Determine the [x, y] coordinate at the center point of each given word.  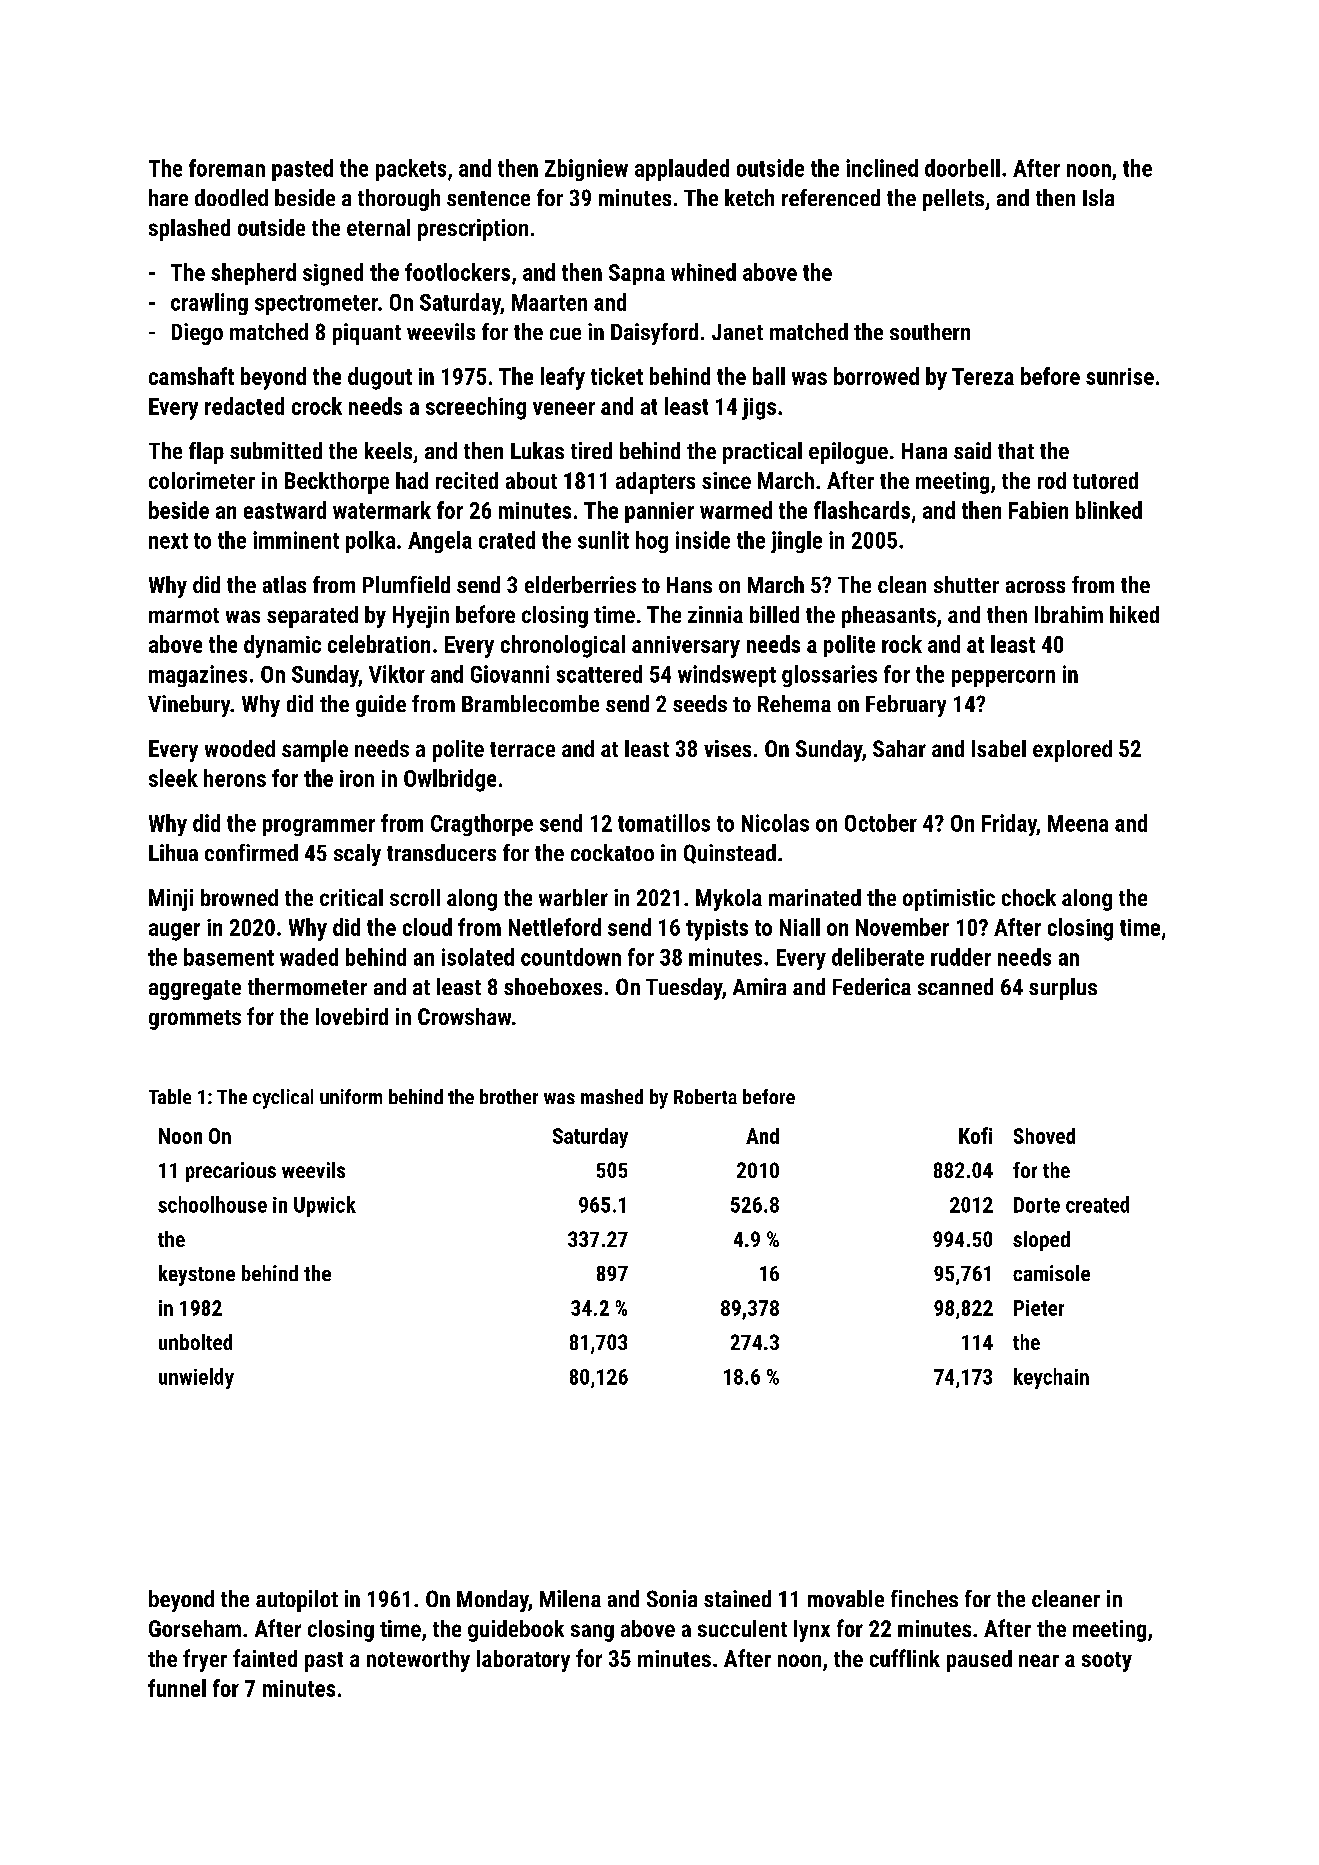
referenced [831, 197]
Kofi [975, 1135]
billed [774, 614]
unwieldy [196, 1378]
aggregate [195, 990]
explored [1072, 751]
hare [168, 197]
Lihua [173, 852]
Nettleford [555, 927]
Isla [1098, 197]
